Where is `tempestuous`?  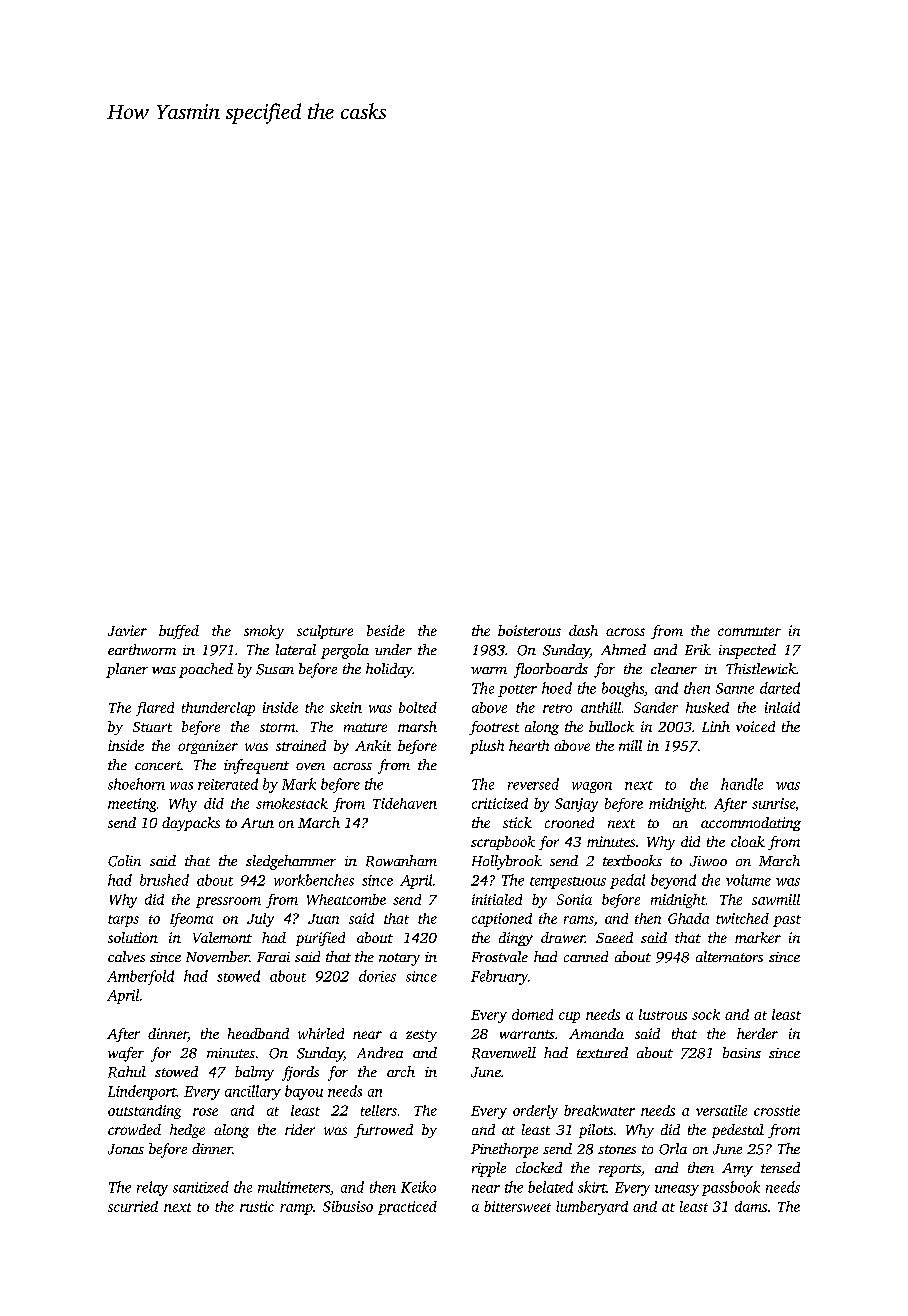
tempestuous is located at coordinates (568, 883).
